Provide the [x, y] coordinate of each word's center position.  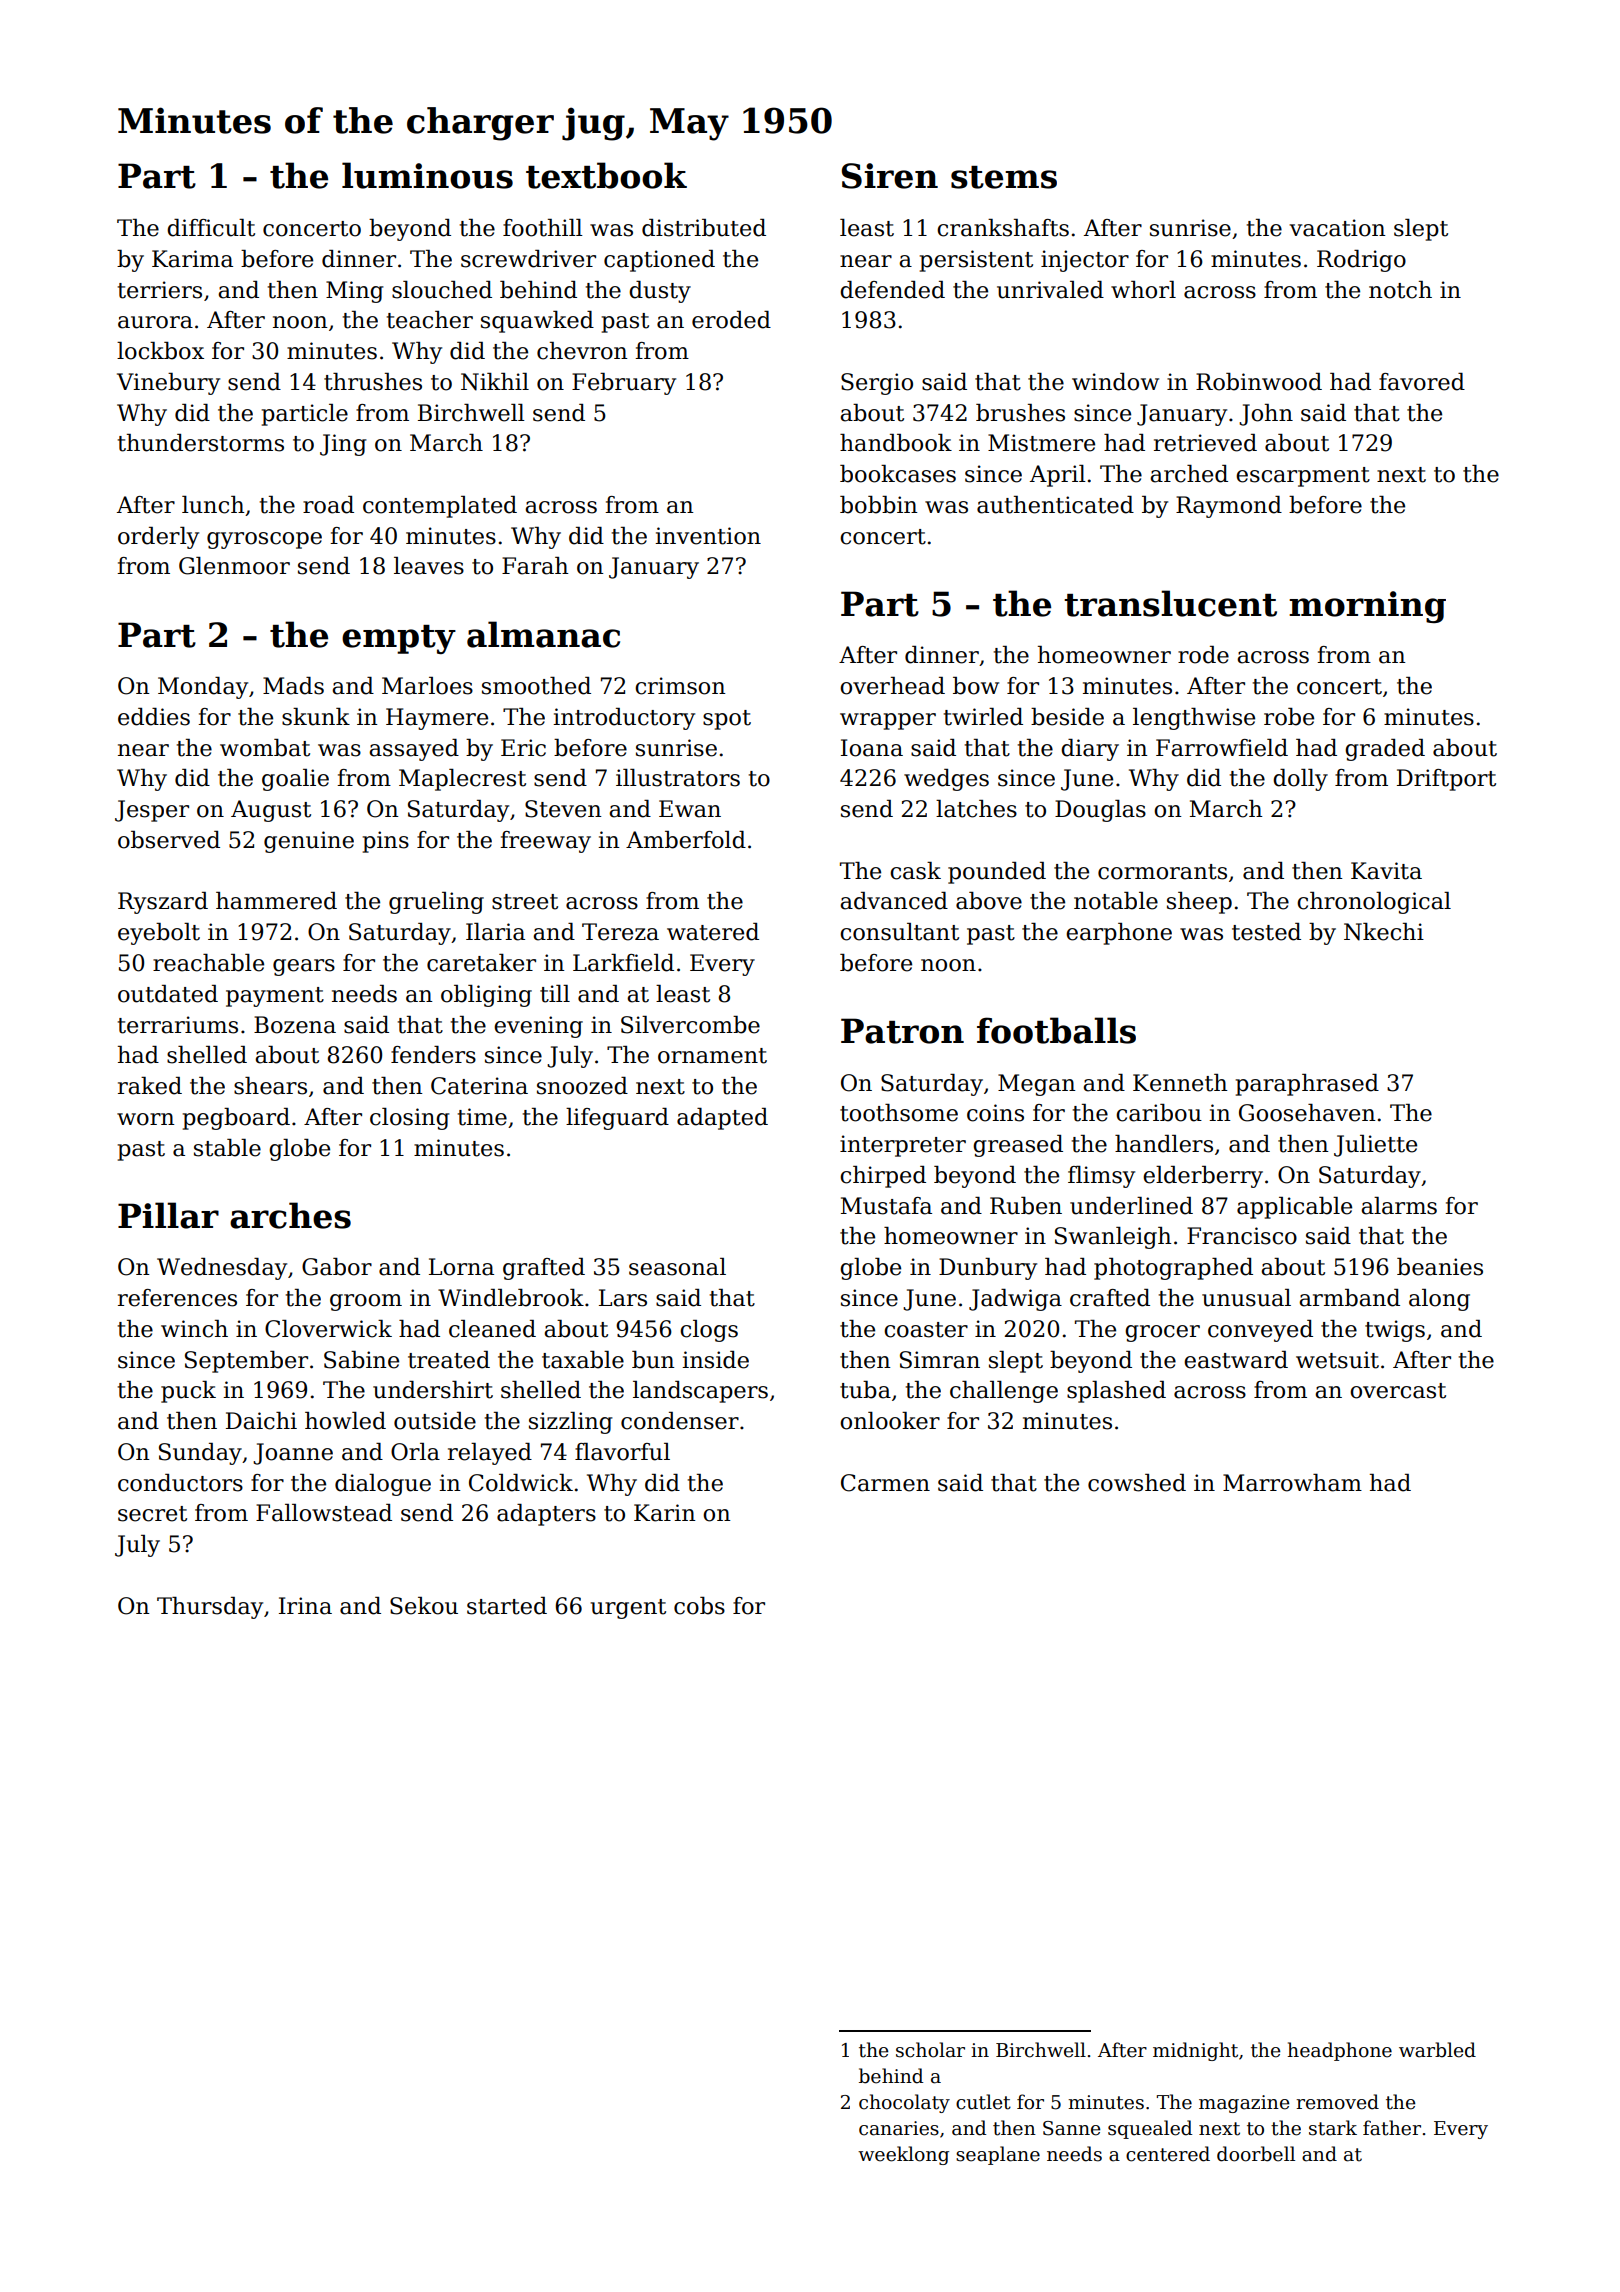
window [1115, 382]
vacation [1337, 228]
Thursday [210, 1608]
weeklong [903, 2155]
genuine [309, 842]
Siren [890, 176]
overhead [892, 686]
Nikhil [495, 382]
